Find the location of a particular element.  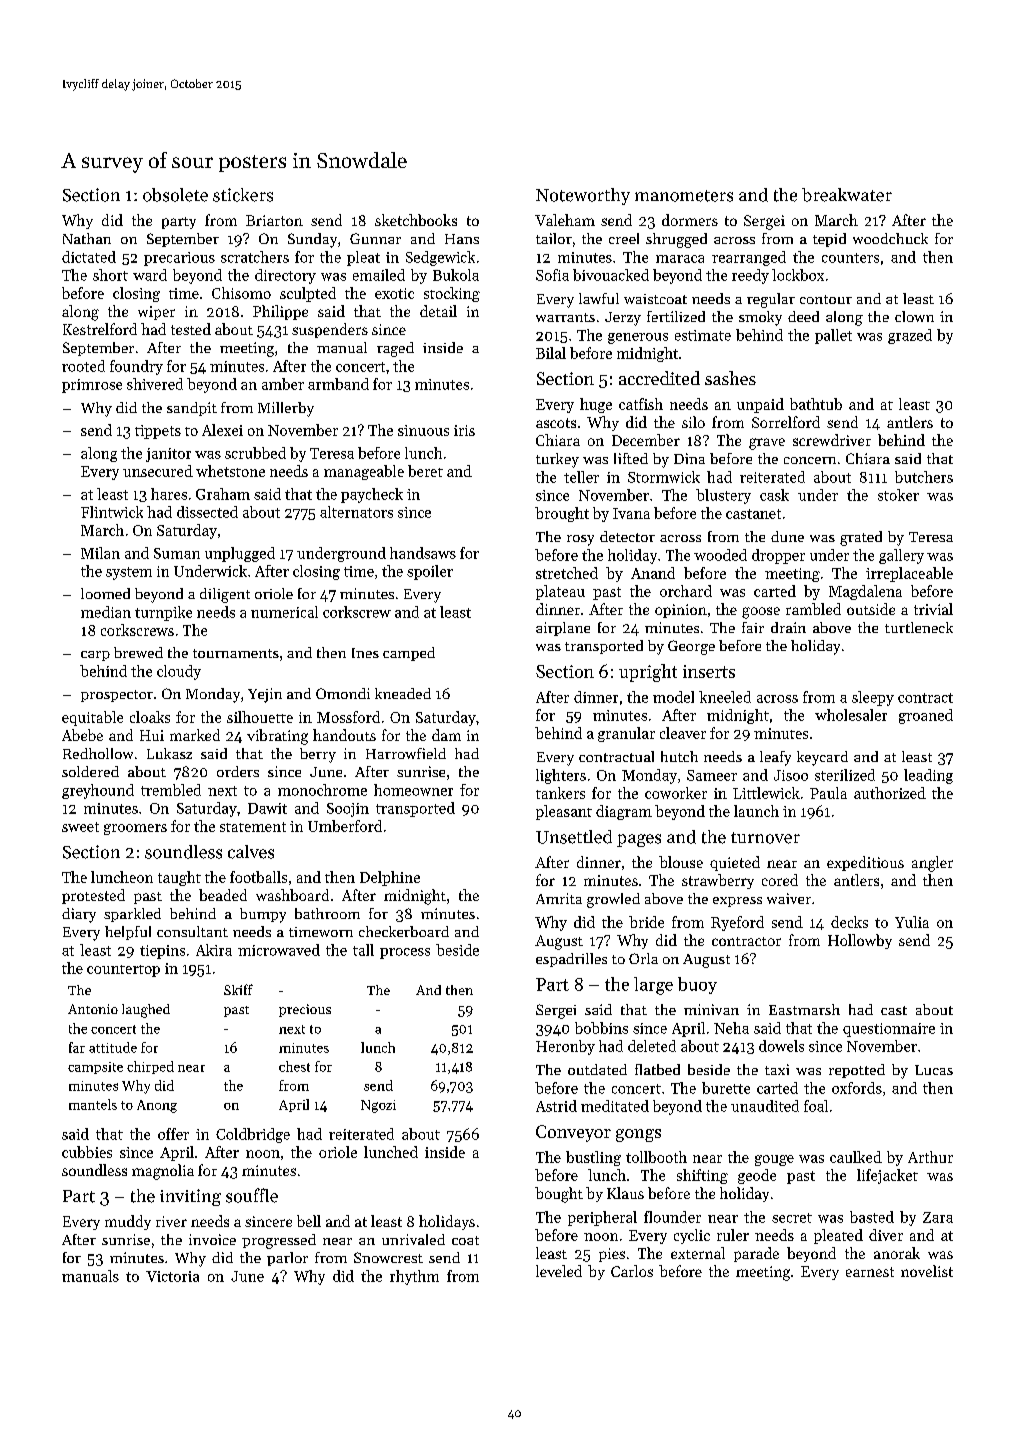

spoiler is located at coordinates (430, 572).
